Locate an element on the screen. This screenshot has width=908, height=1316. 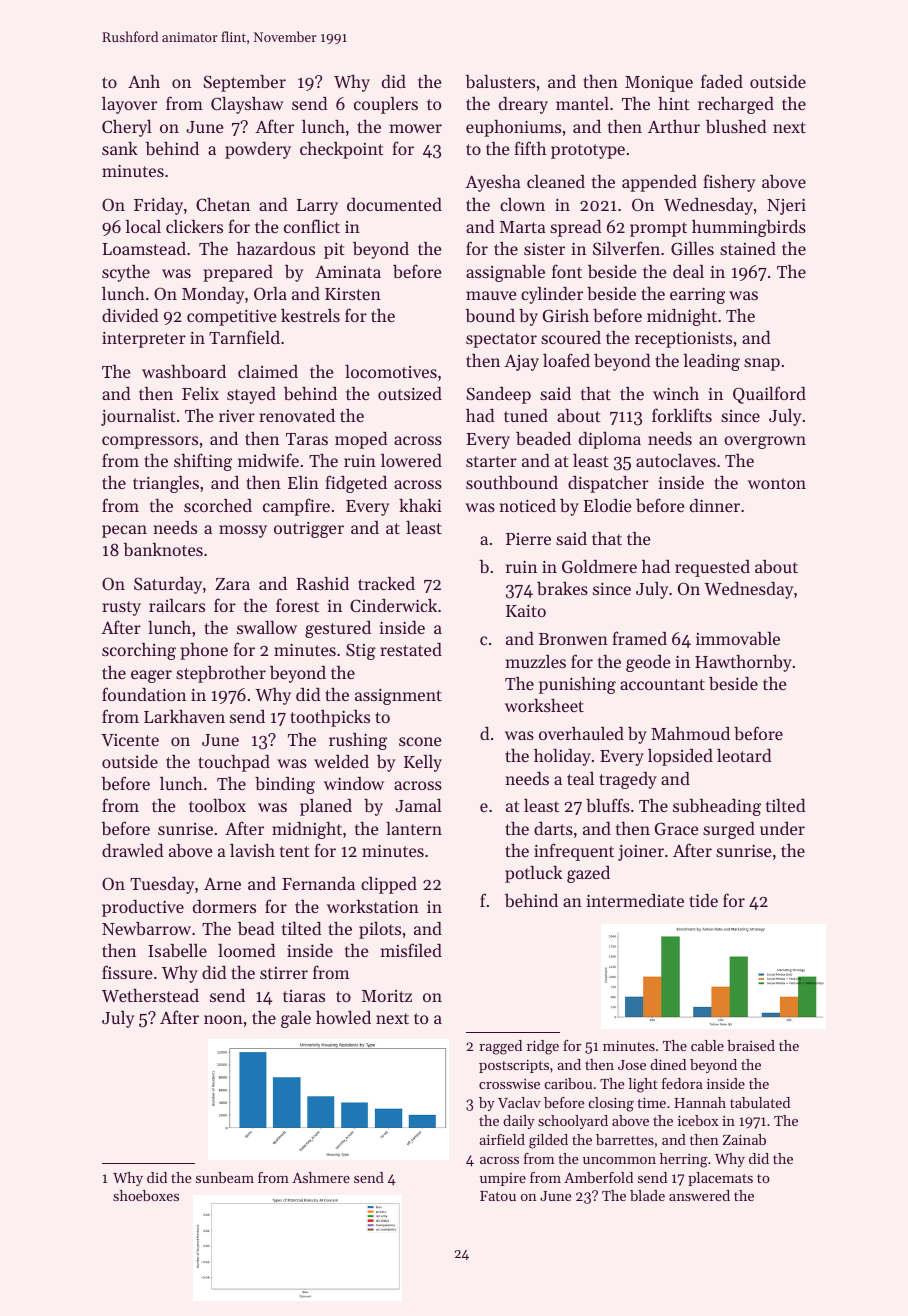
assignable is located at coordinates (505, 273).
